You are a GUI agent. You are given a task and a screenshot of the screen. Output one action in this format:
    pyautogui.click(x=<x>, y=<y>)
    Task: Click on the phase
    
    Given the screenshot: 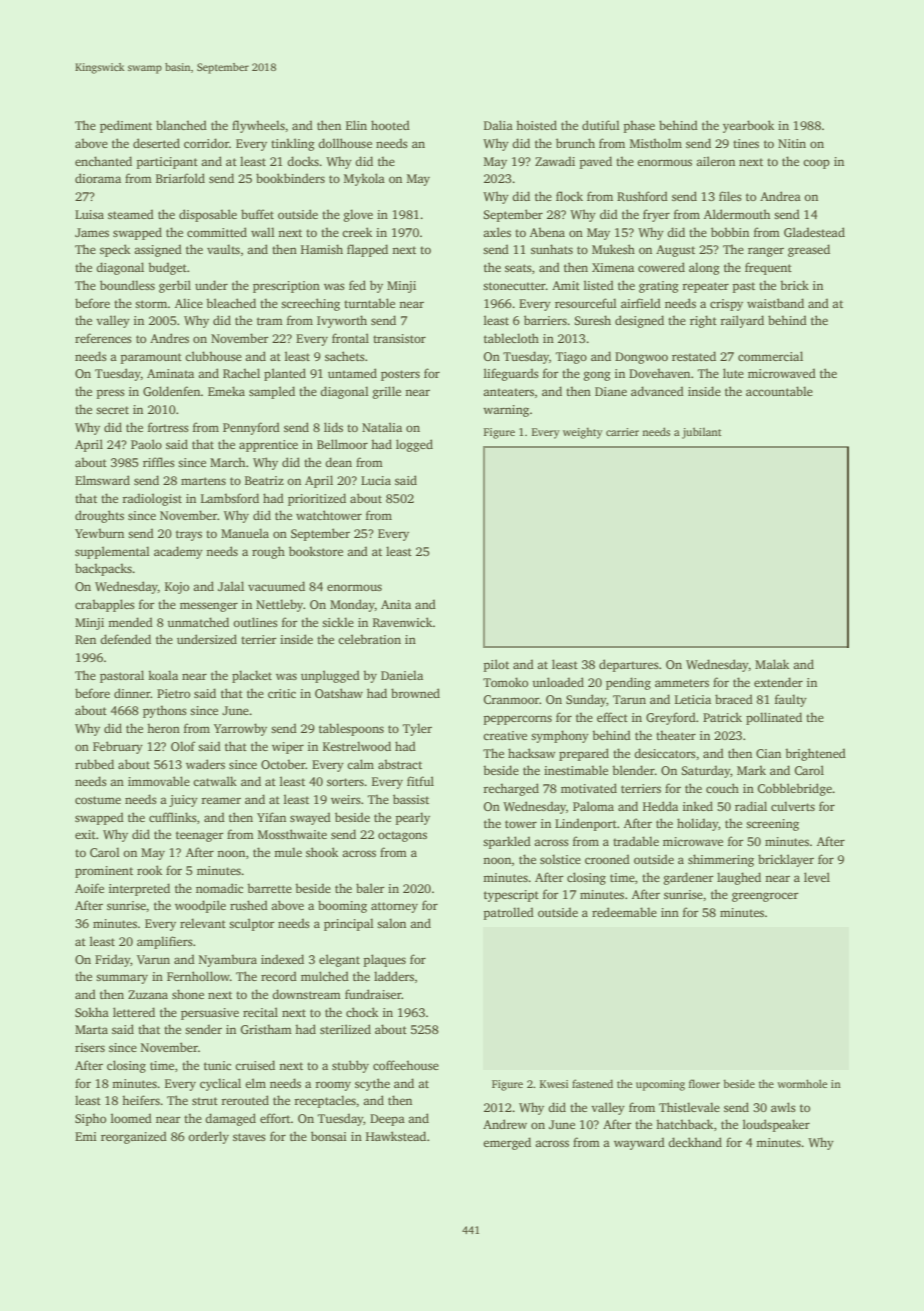 What is the action you would take?
    pyautogui.click(x=639, y=126)
